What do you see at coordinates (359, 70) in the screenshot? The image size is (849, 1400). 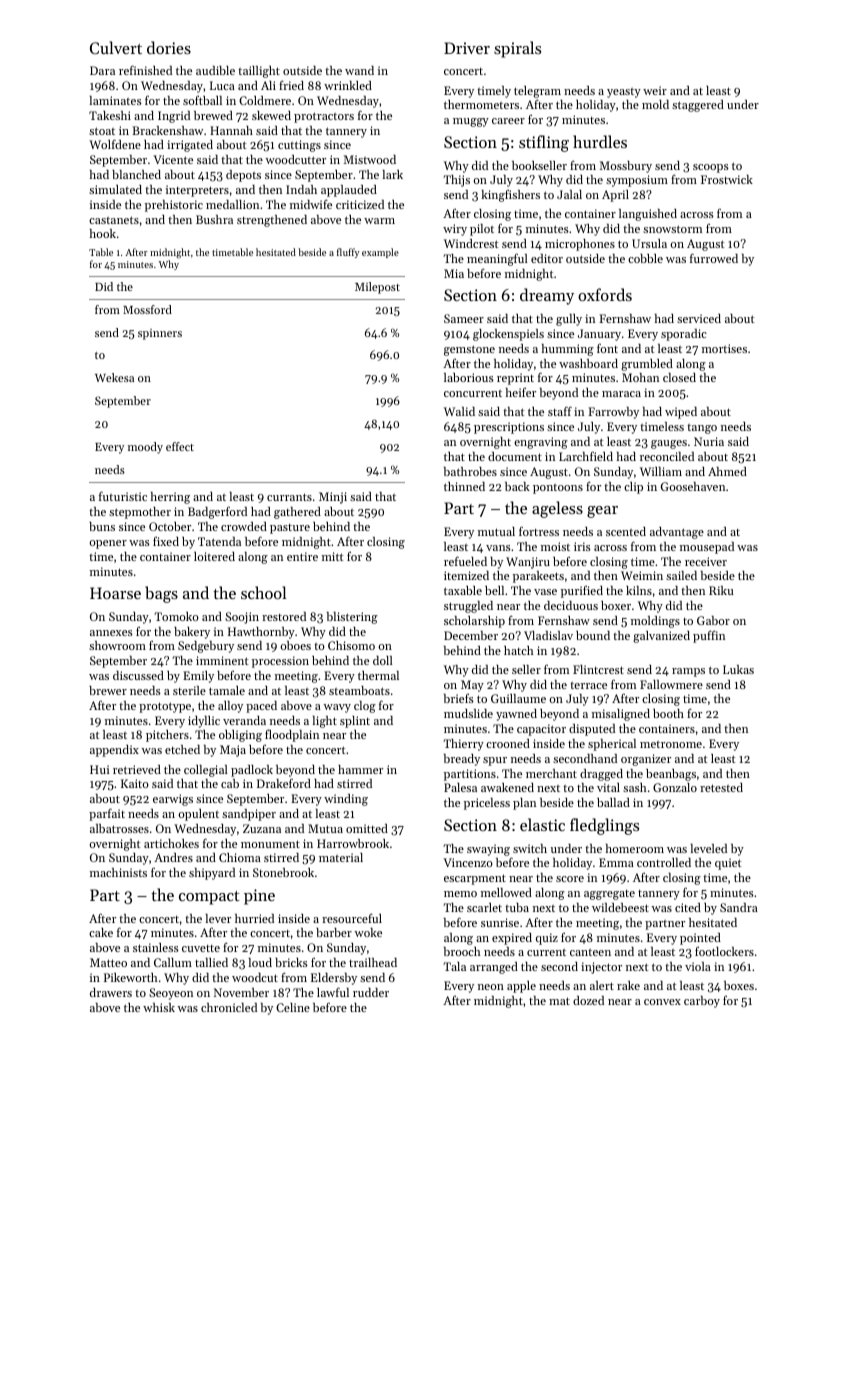 I see `wand` at bounding box center [359, 70].
